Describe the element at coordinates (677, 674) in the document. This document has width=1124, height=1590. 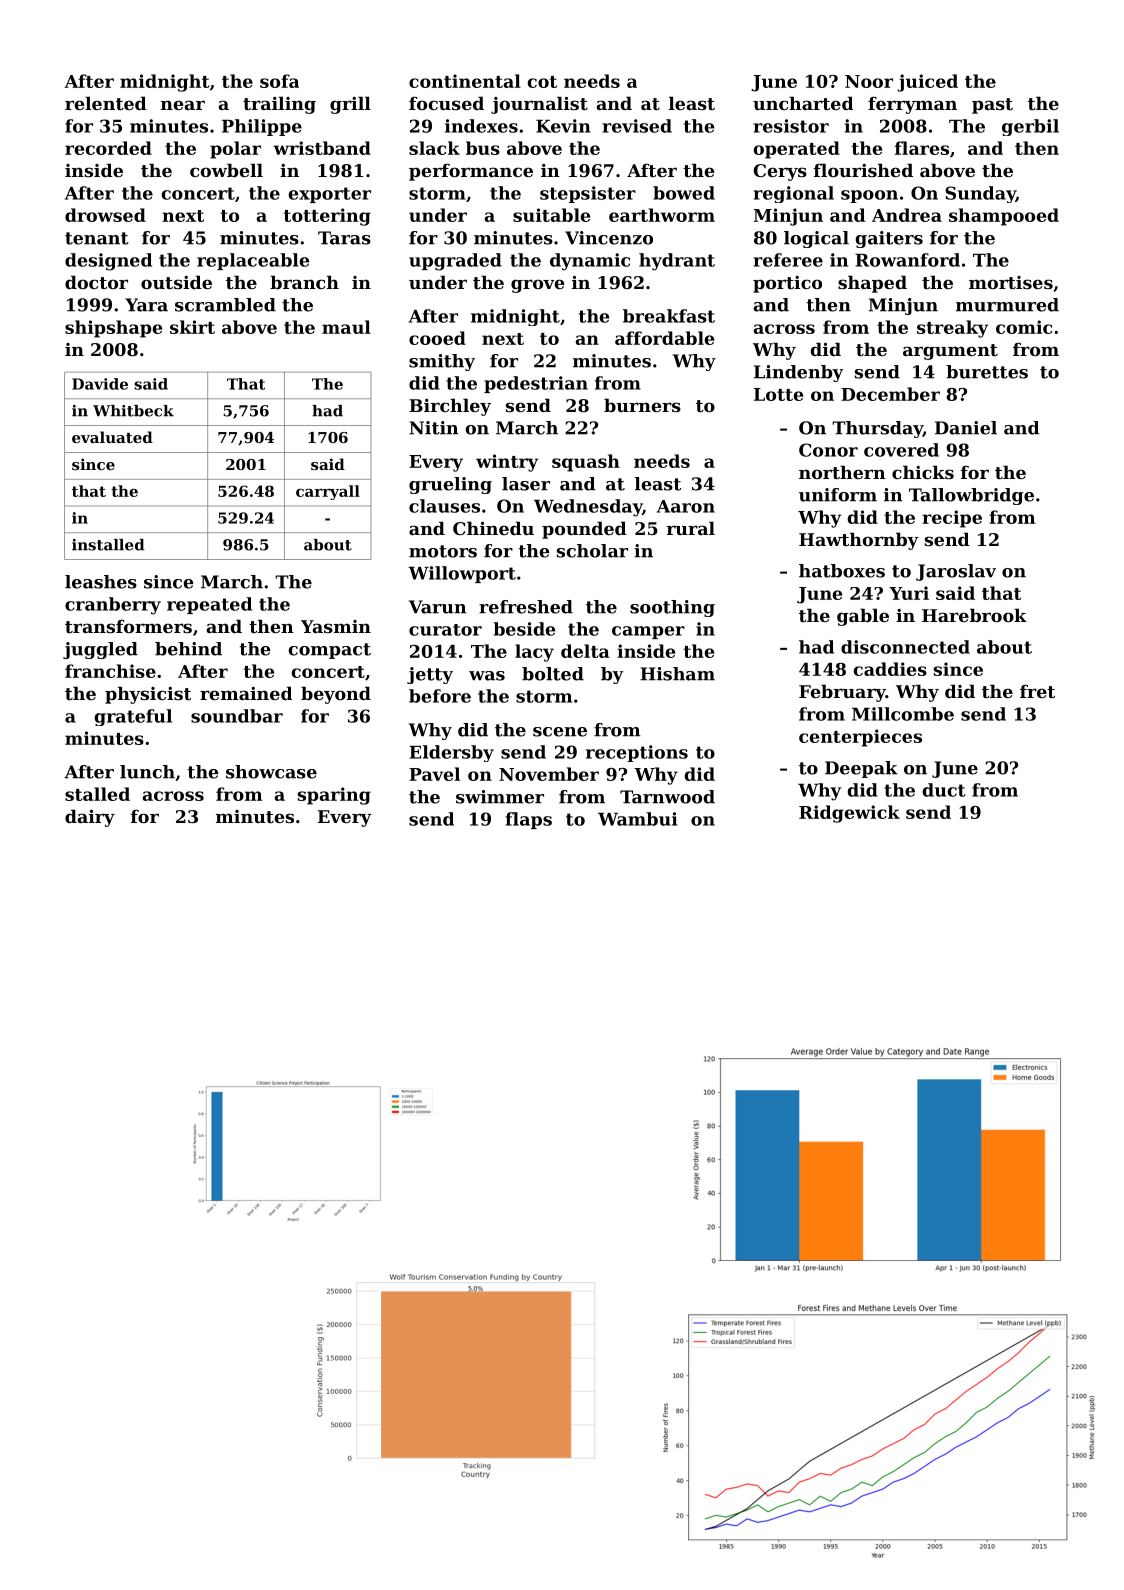
I see `Hisham` at that location.
